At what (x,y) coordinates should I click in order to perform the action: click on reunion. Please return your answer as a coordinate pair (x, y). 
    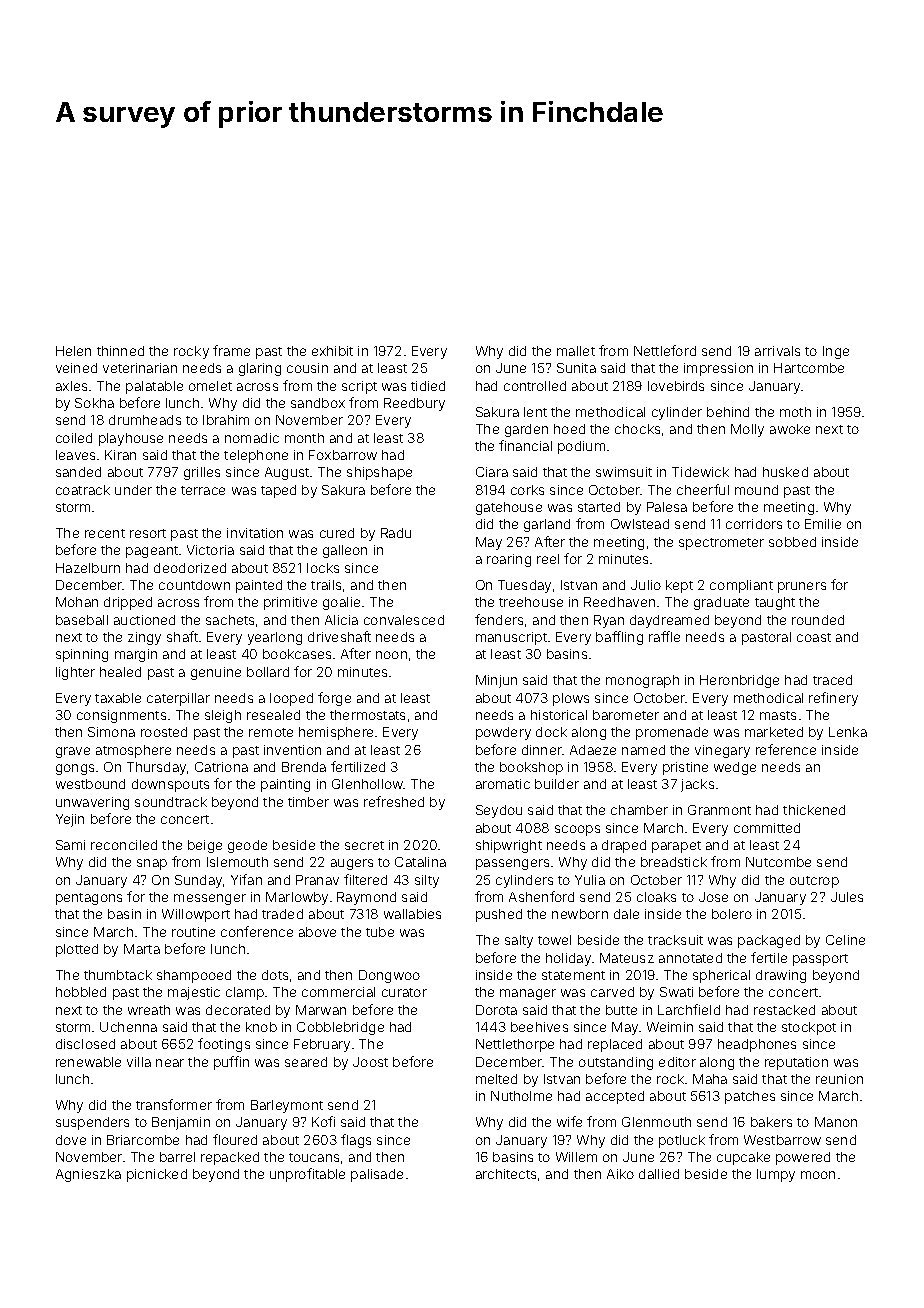
    Looking at the image, I should click on (839, 1079).
